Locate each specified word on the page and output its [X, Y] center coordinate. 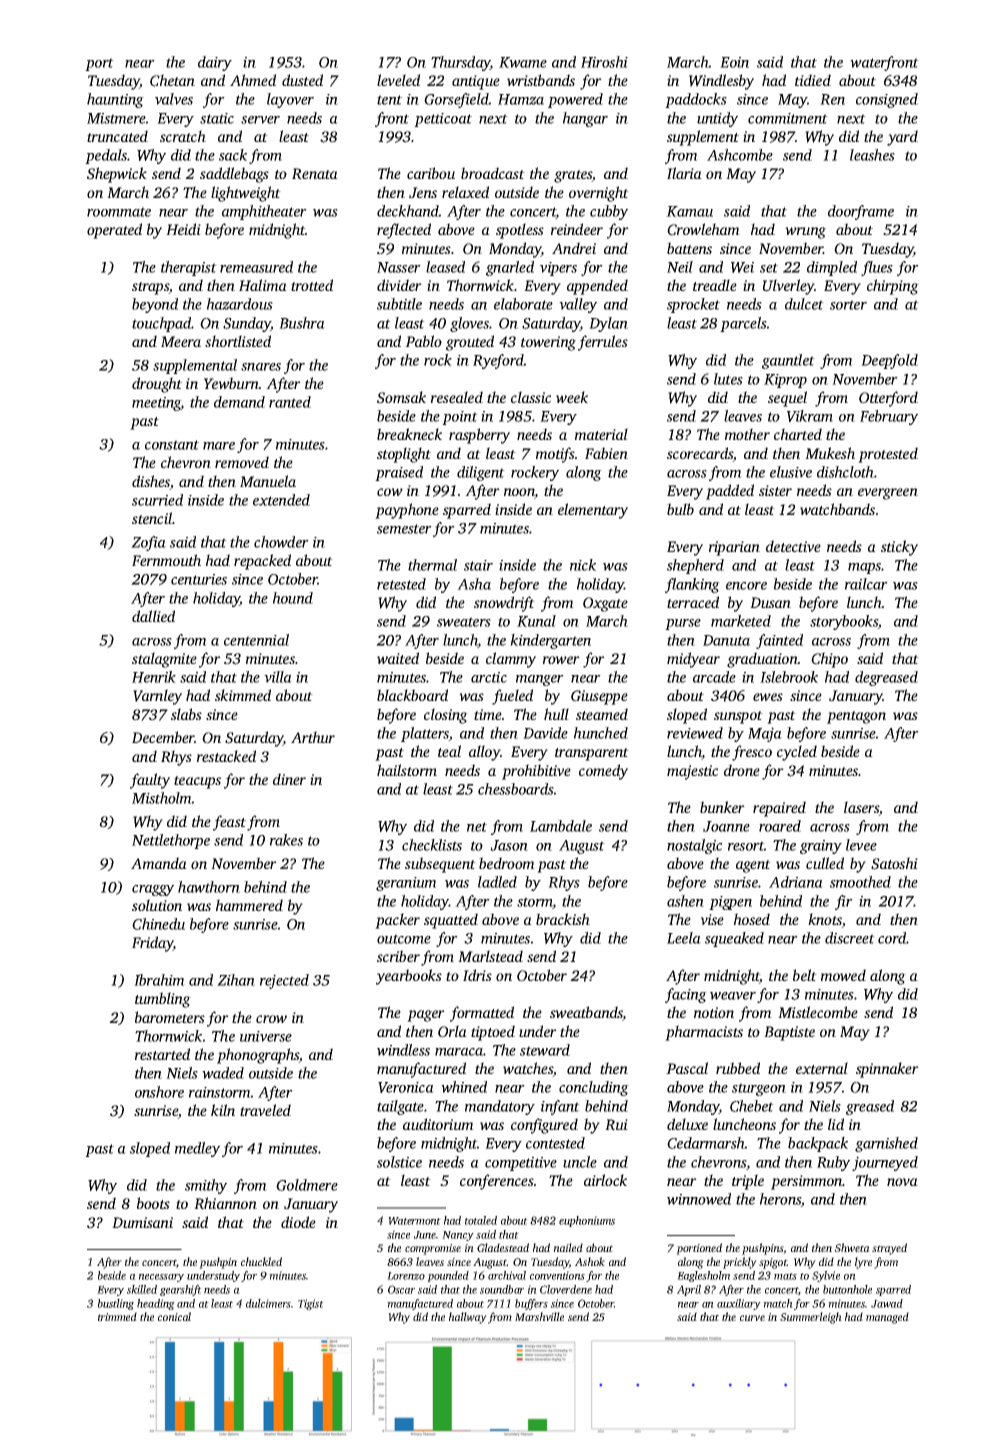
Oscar [401, 1289]
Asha [474, 584]
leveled [398, 80]
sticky [899, 548]
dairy [215, 63]
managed [887, 1318]
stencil [152, 518]
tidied [813, 80]
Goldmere [307, 1185]
